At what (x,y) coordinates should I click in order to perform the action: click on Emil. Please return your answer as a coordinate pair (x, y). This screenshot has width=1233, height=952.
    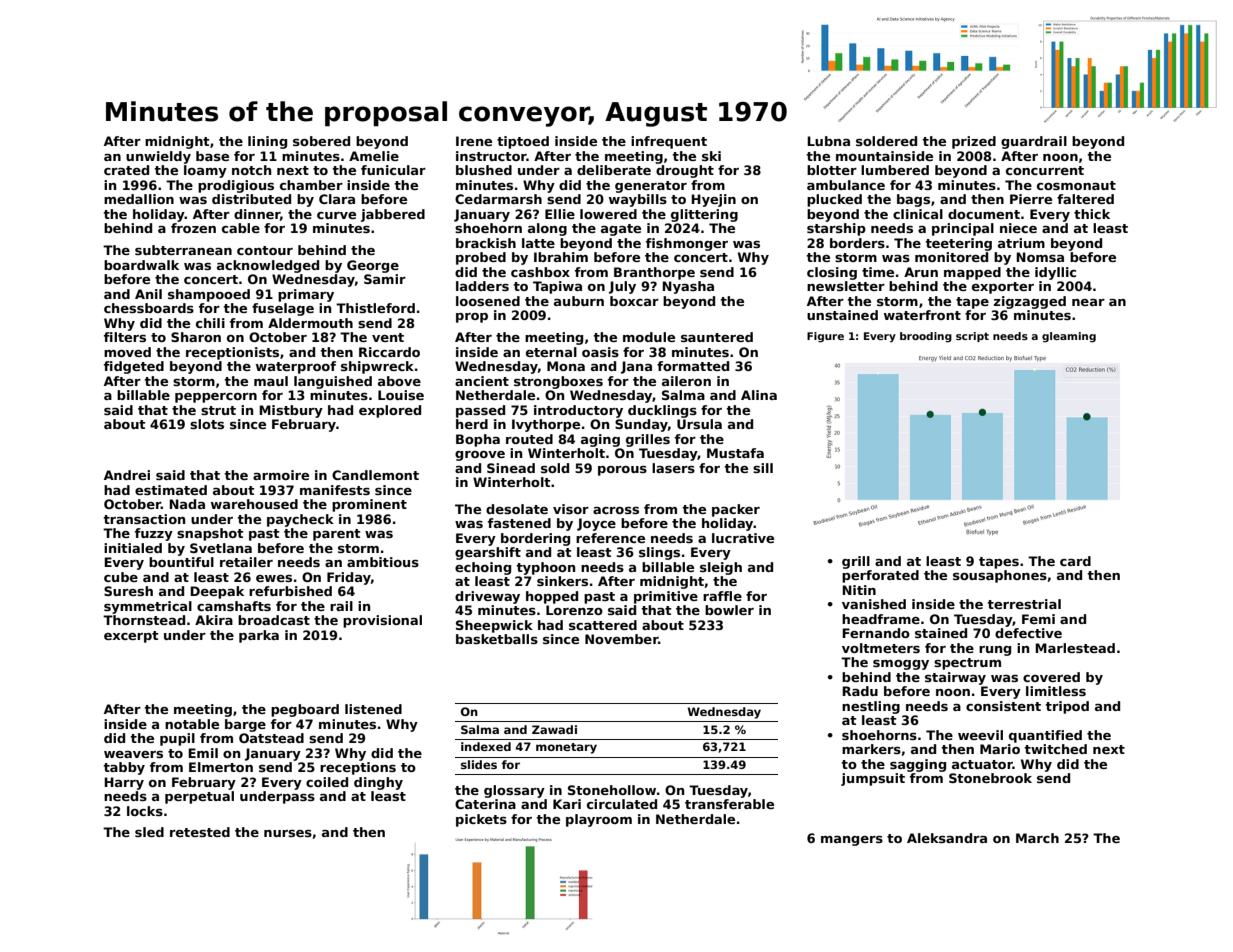
    Looking at the image, I should click on (203, 753).
